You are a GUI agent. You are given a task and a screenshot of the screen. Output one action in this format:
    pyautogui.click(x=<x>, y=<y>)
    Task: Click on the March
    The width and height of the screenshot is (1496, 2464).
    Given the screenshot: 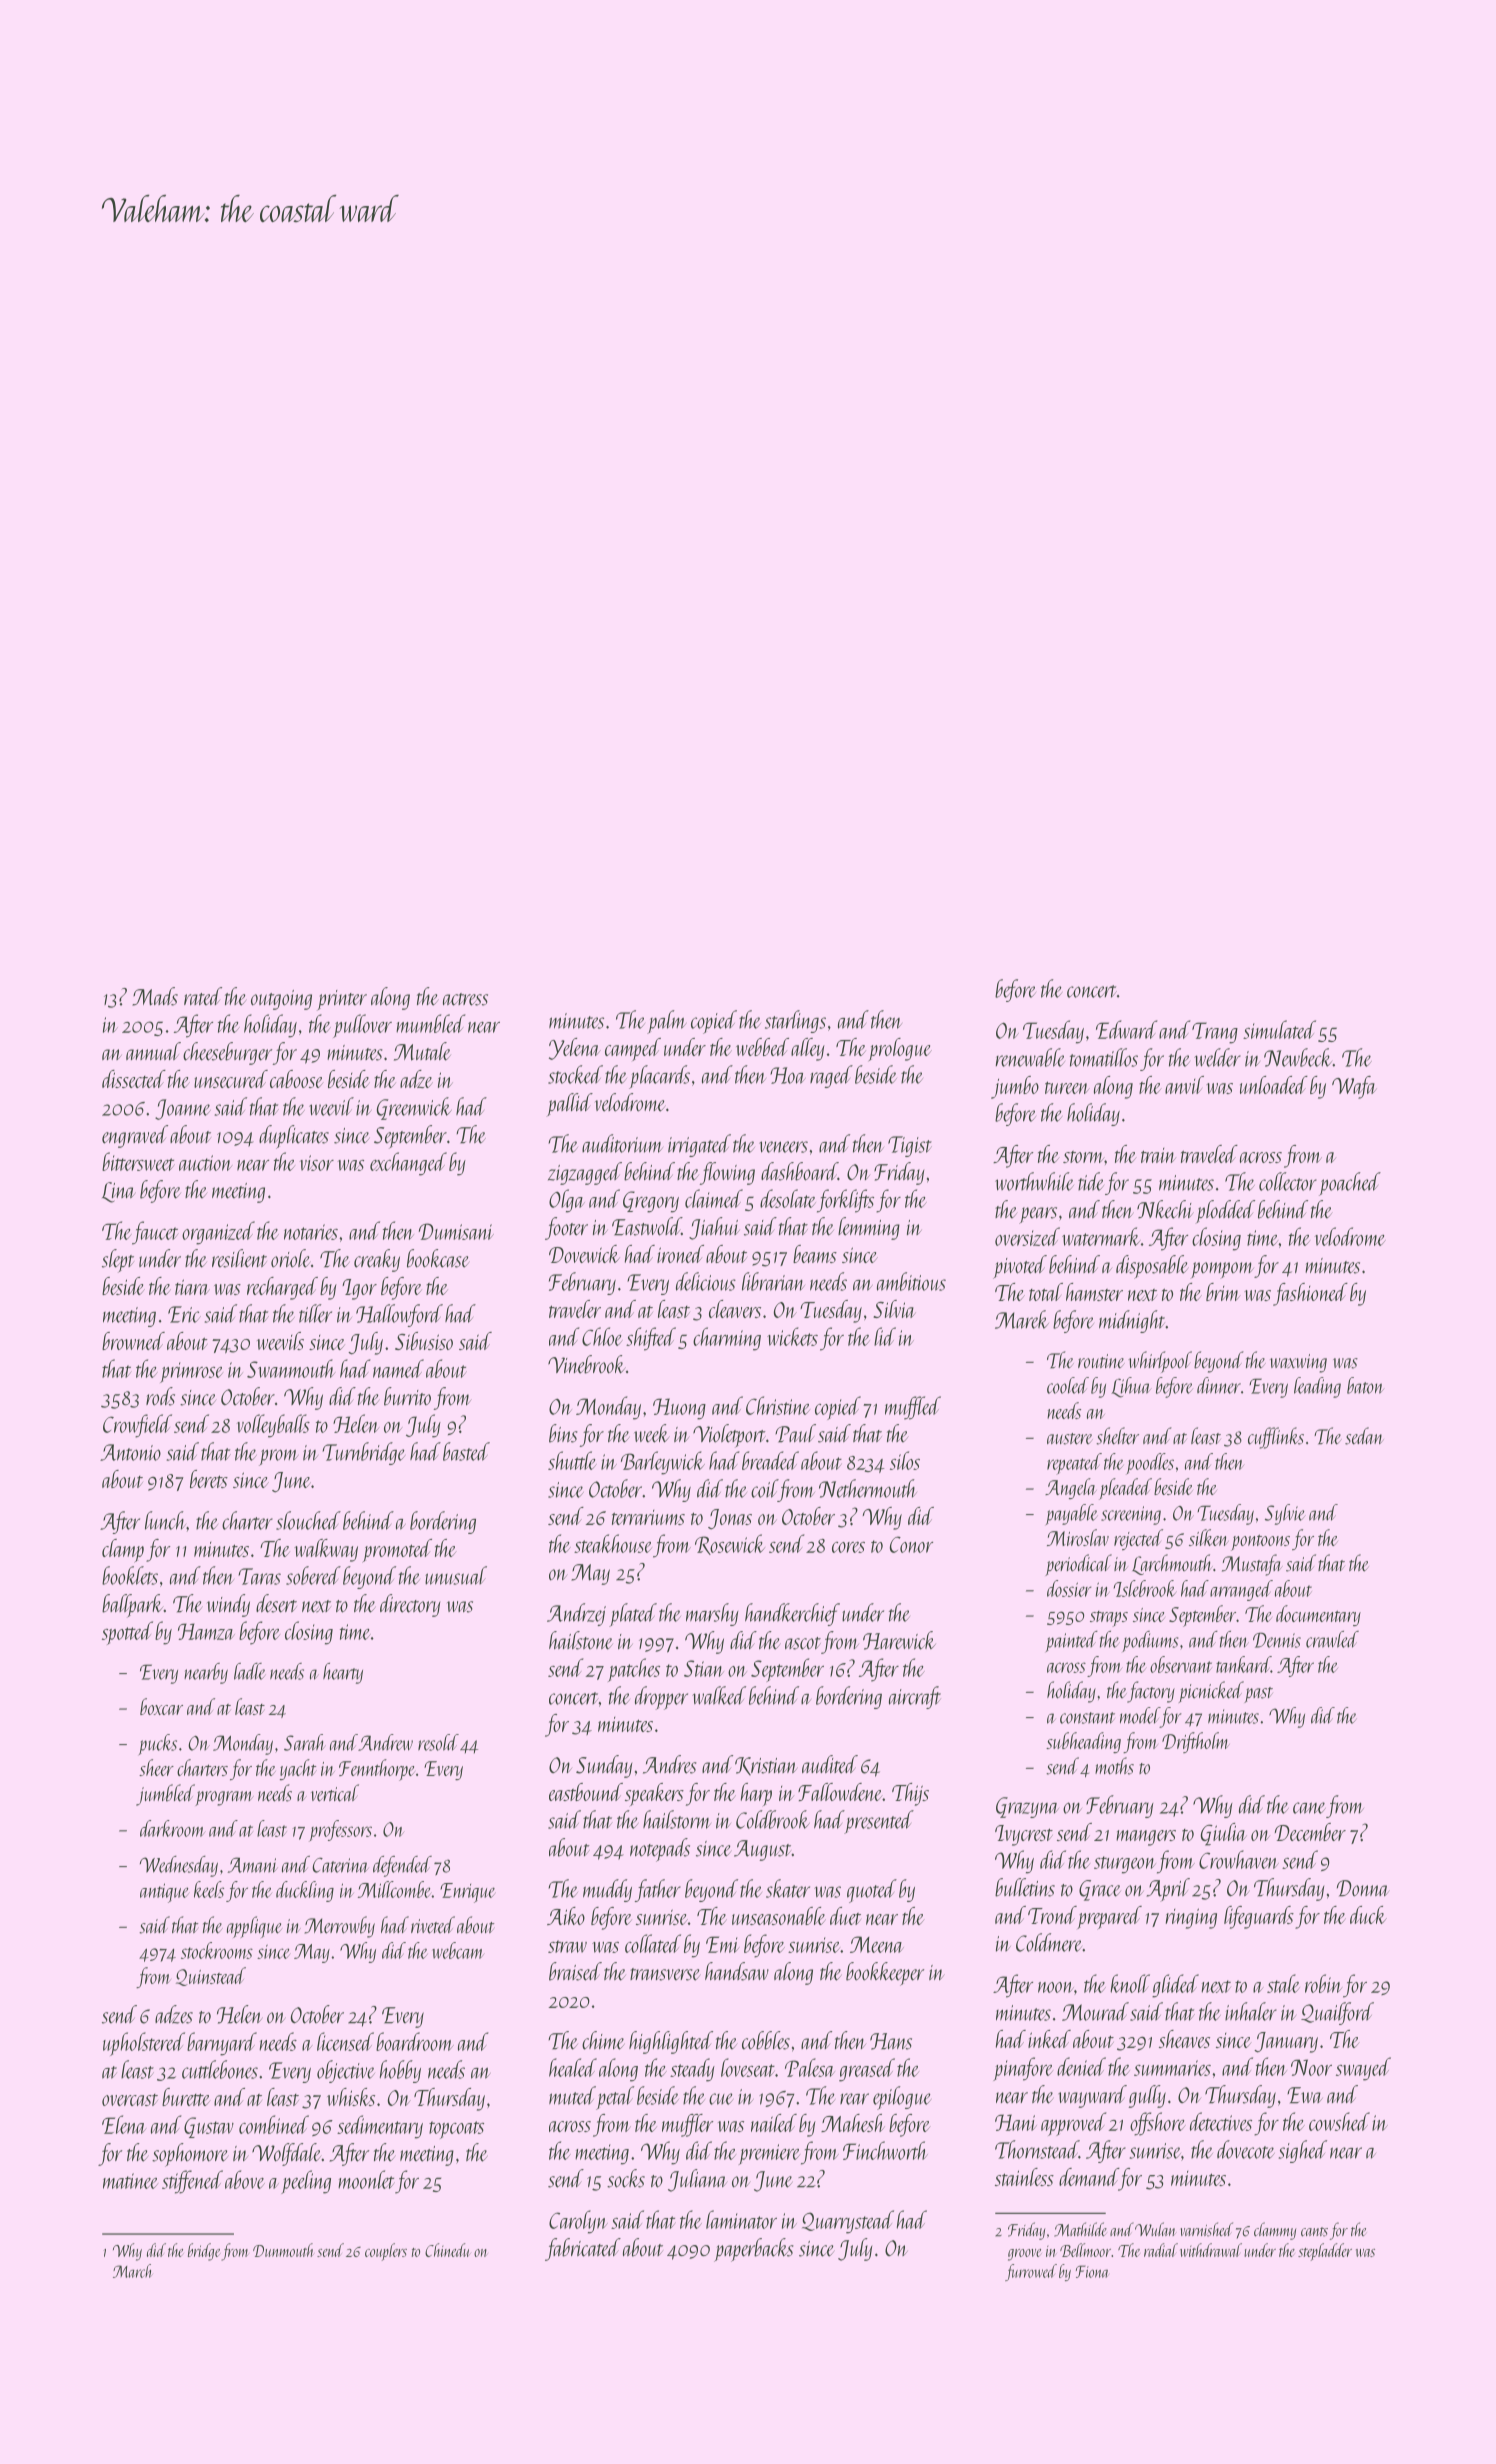 What is the action you would take?
    pyautogui.click(x=133, y=2271)
